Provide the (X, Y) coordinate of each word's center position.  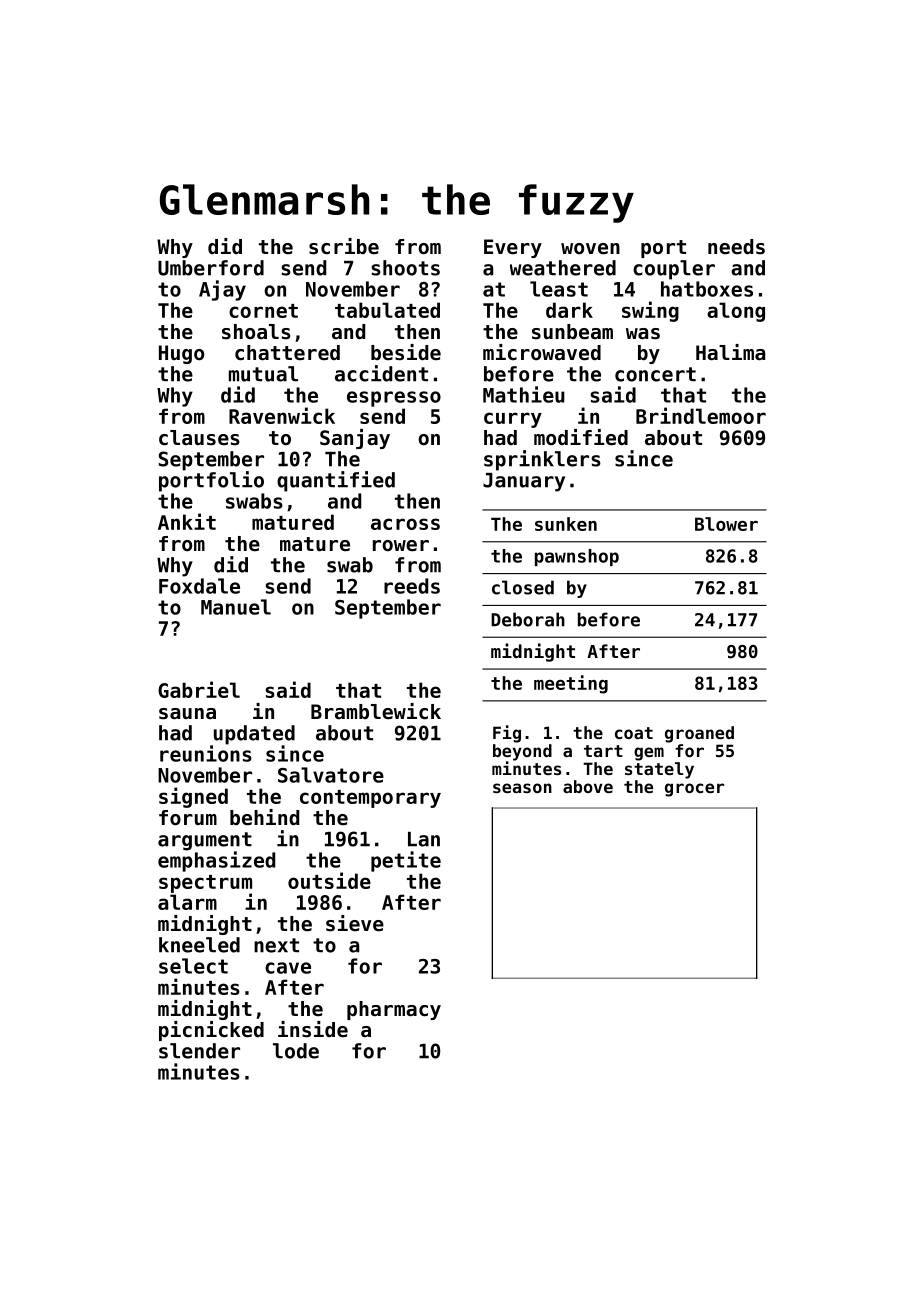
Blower (726, 524)
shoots (405, 268)
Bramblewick (376, 711)
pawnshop (577, 557)
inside (313, 1029)
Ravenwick (282, 415)
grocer (694, 790)
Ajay (222, 290)
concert (655, 374)
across (405, 524)
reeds (412, 586)
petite (406, 861)
